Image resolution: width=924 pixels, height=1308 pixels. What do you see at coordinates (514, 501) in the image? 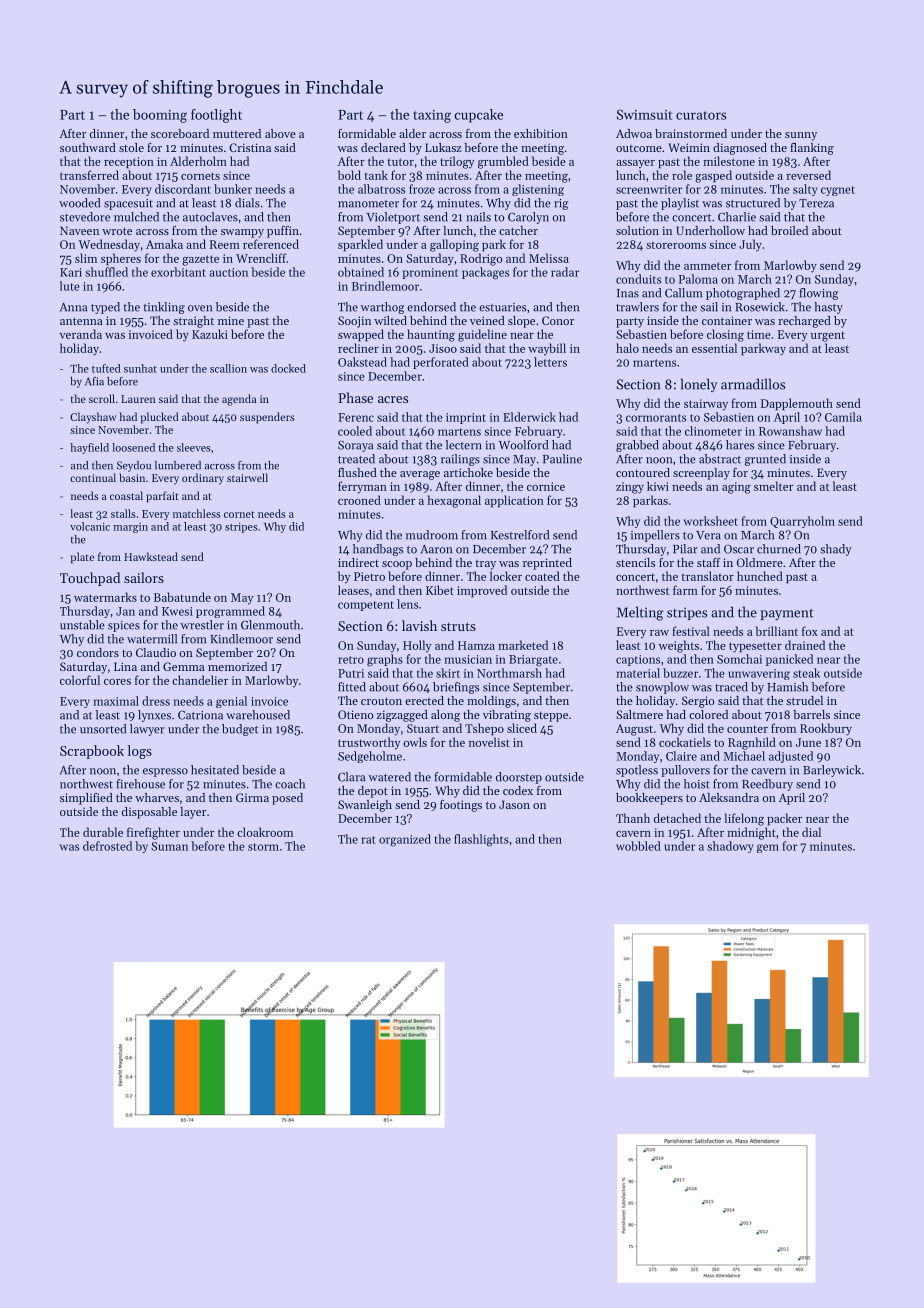
I see `application` at bounding box center [514, 501].
